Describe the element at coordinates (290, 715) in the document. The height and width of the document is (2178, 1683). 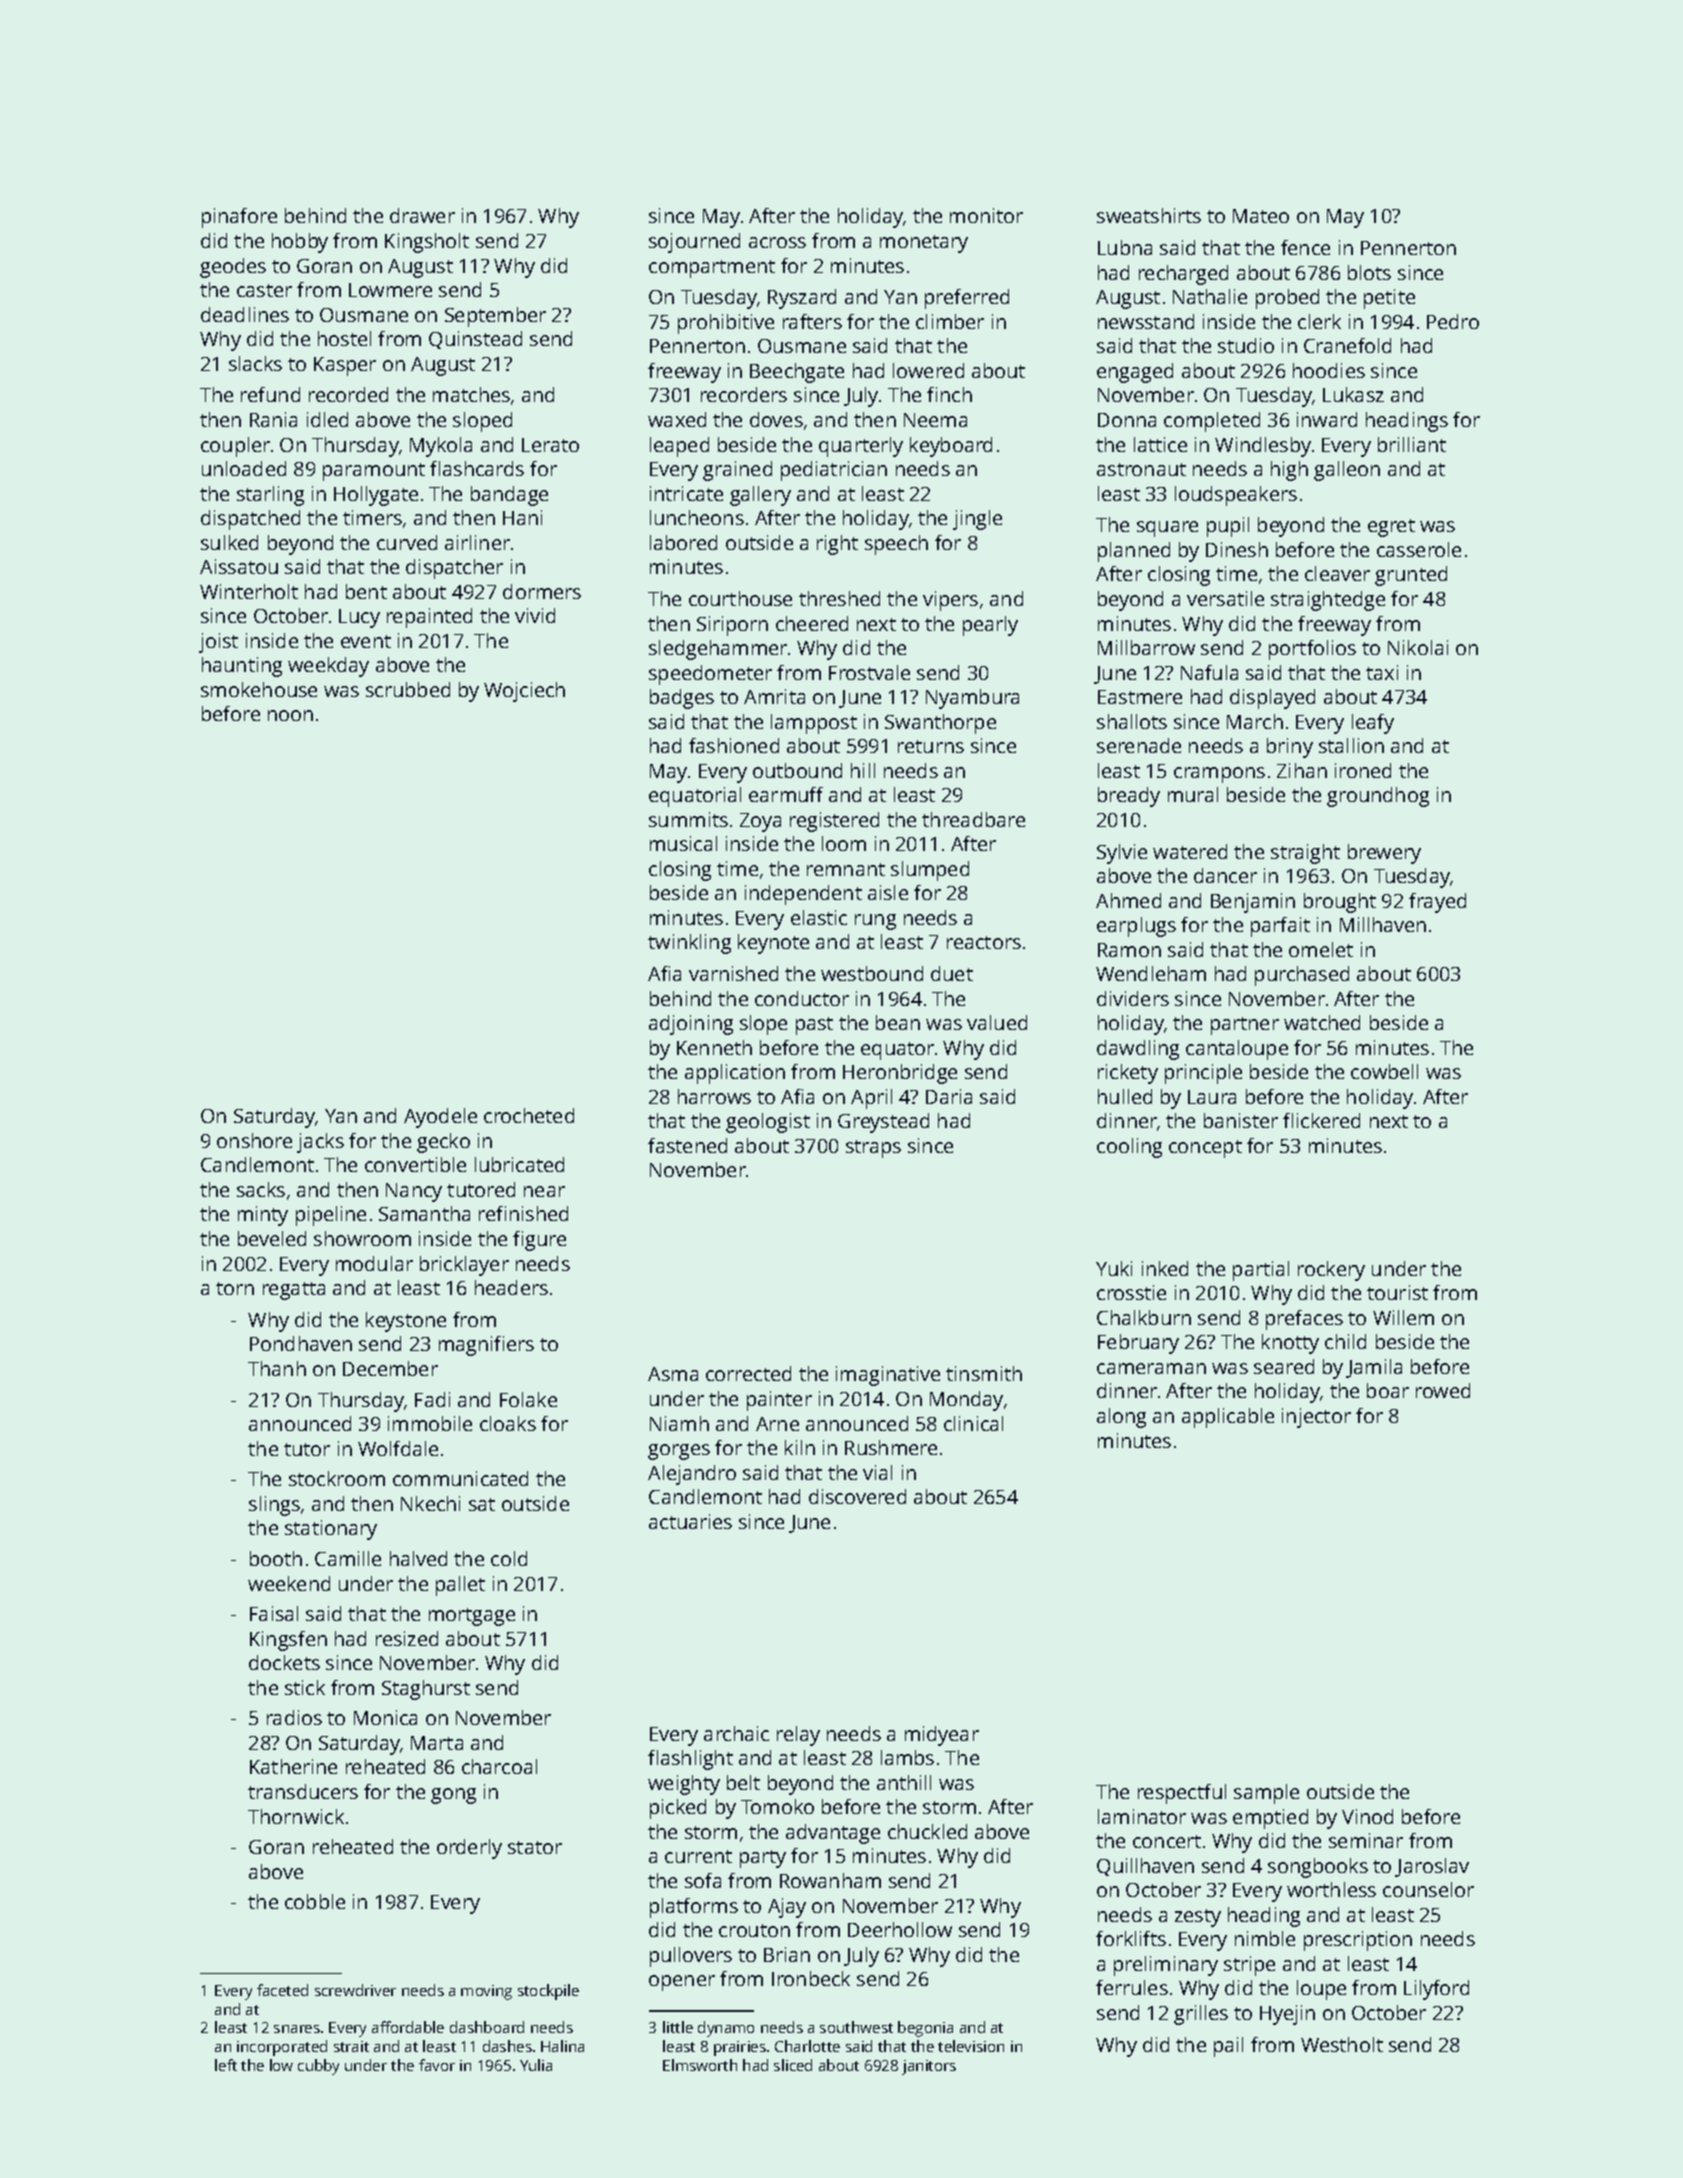
I see `noon` at that location.
